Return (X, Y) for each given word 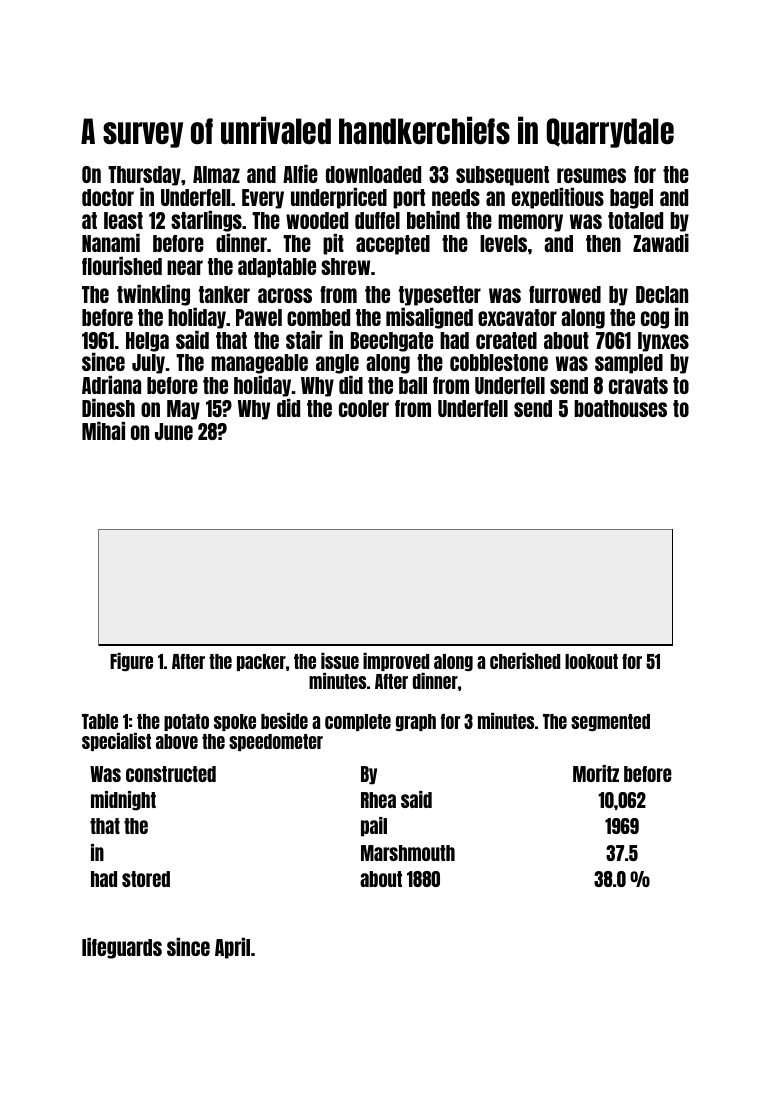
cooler (364, 408)
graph (416, 722)
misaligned (429, 318)
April (232, 948)
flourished (122, 266)
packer (261, 662)
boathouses (620, 408)
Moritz (596, 773)
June (174, 431)
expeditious (558, 198)
